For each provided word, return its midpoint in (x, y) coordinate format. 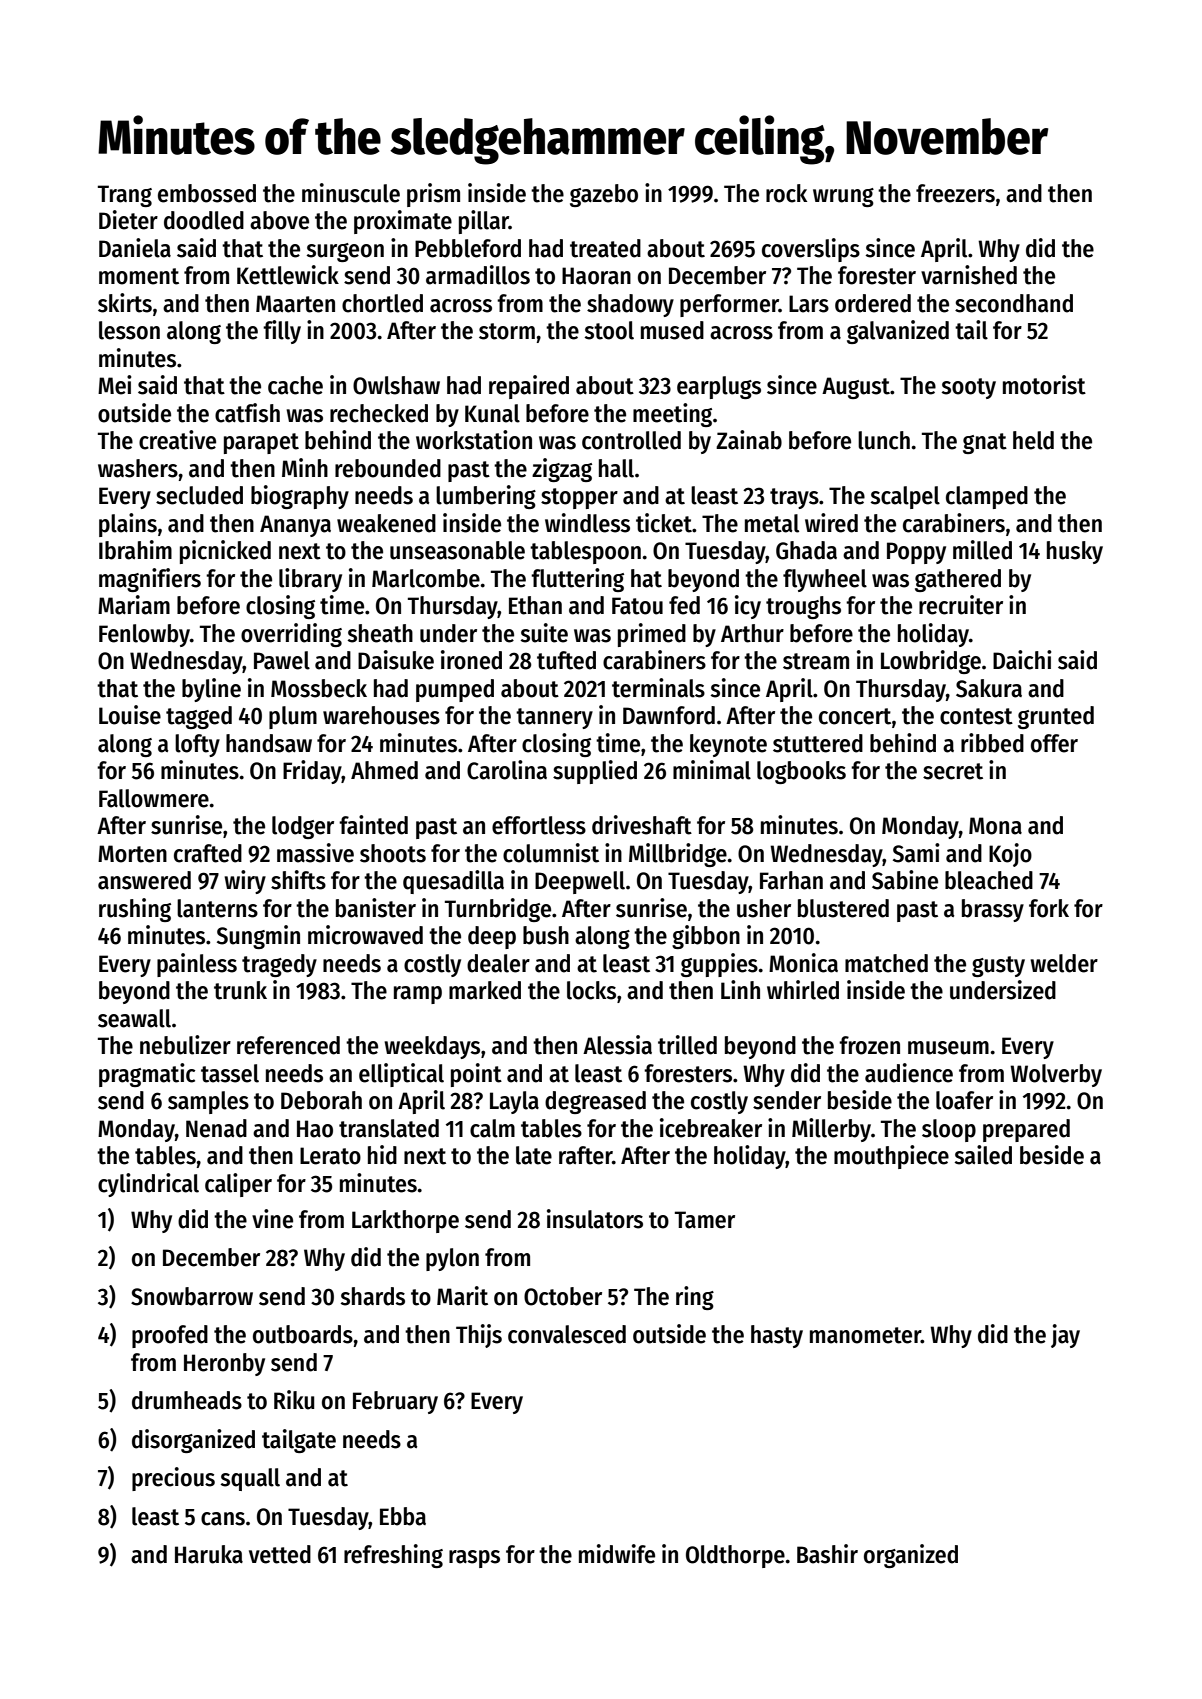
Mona (995, 826)
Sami (916, 853)
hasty (777, 1336)
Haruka (209, 1554)
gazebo (604, 195)
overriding (291, 635)
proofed (170, 1336)
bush (546, 935)
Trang (125, 196)
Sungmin (258, 937)
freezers (955, 193)
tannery (554, 718)
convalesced (567, 1334)
